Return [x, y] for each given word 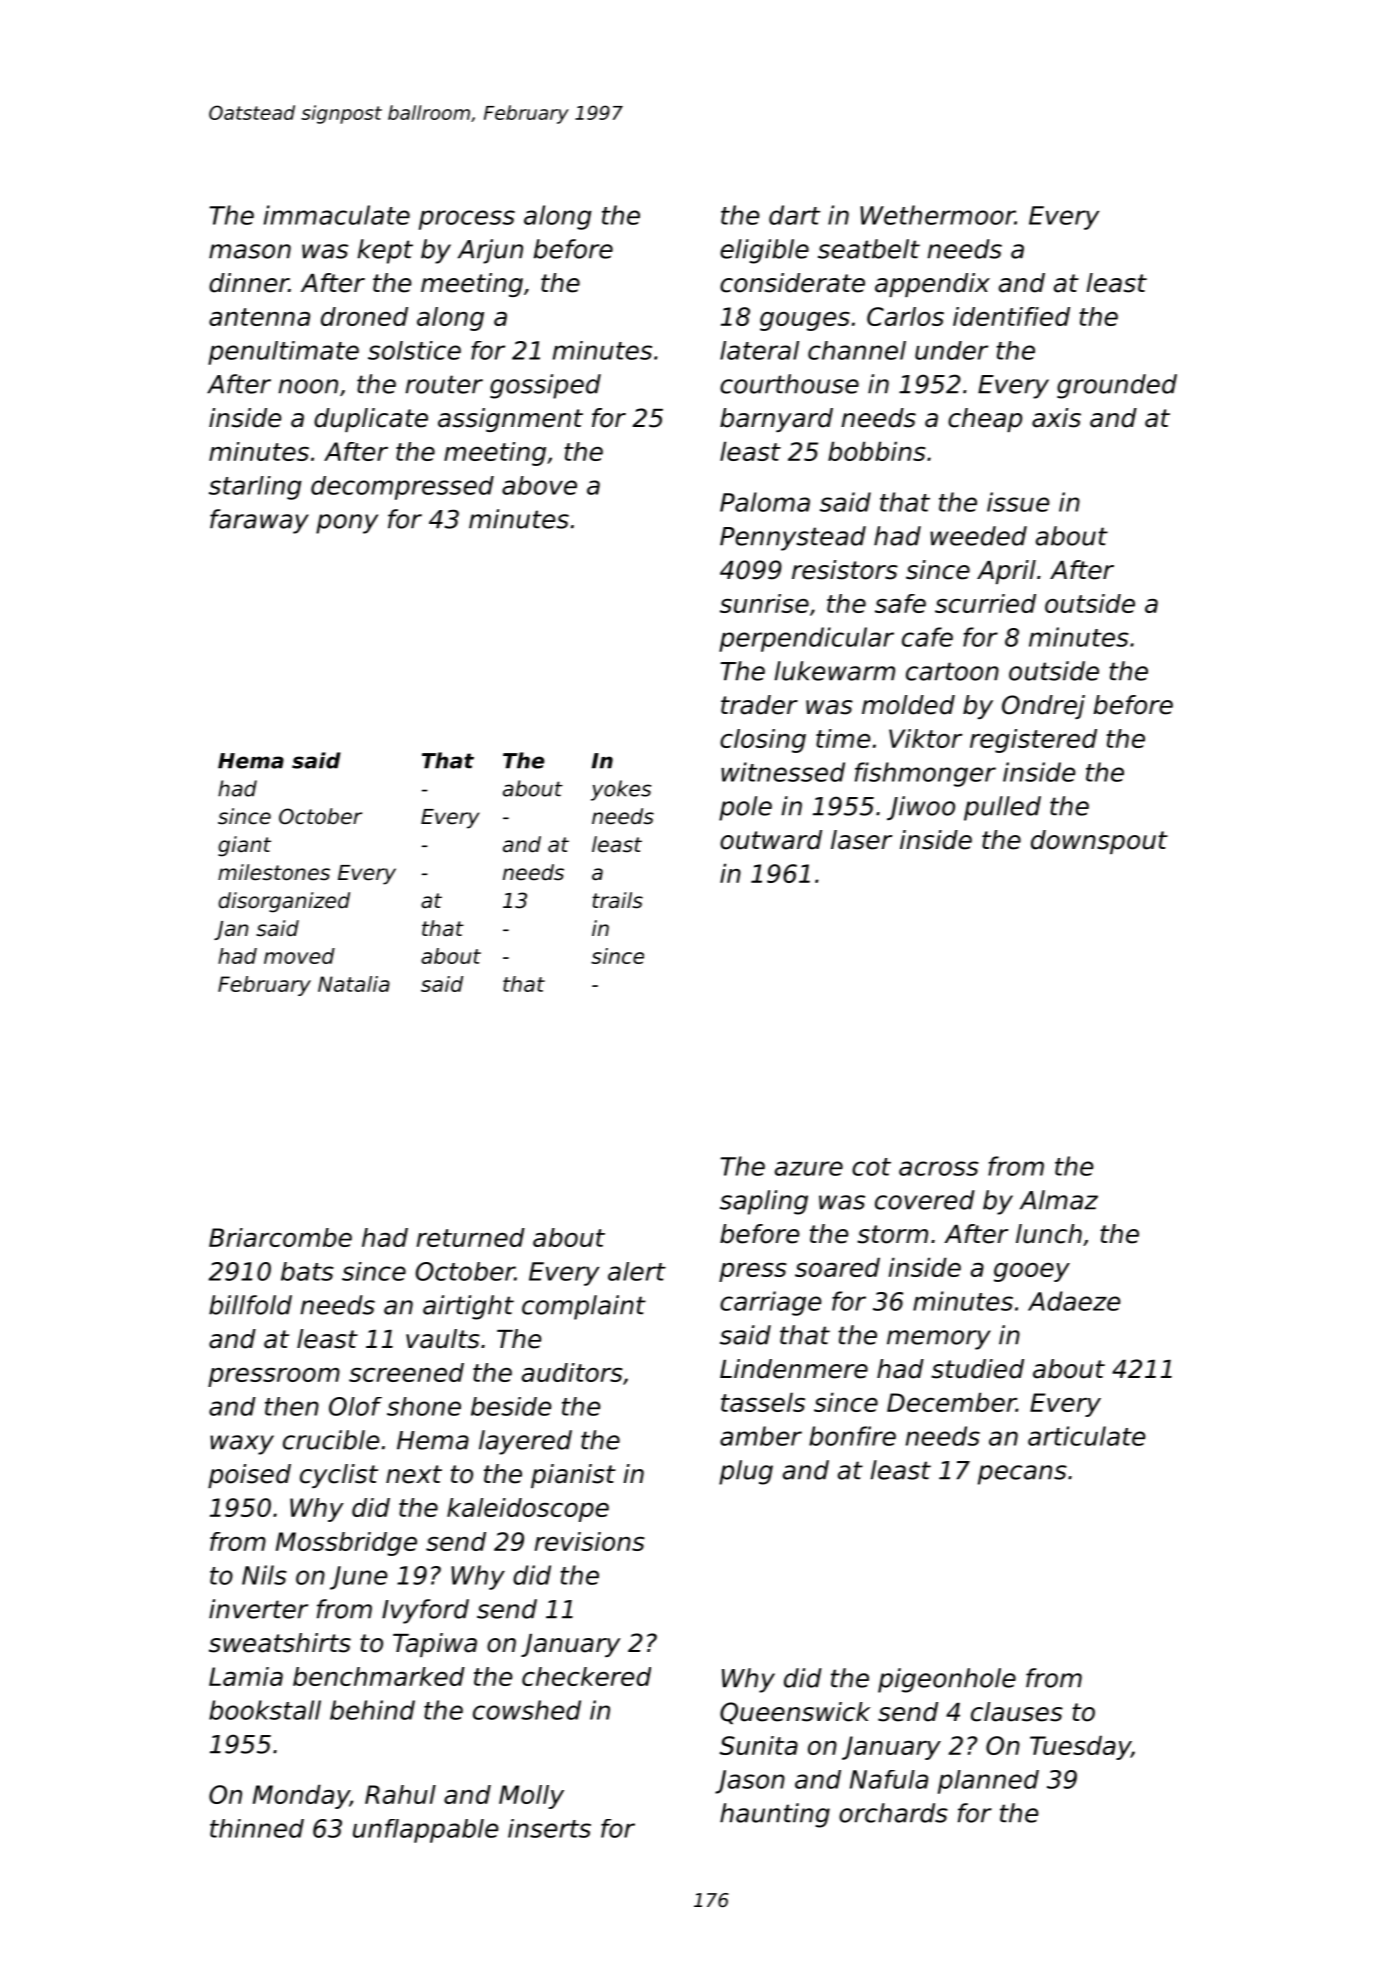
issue [1018, 502]
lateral [759, 350]
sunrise [764, 603]
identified [1011, 316]
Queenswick [795, 1713]
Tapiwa [435, 1645]
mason [250, 251]
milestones [274, 872]
